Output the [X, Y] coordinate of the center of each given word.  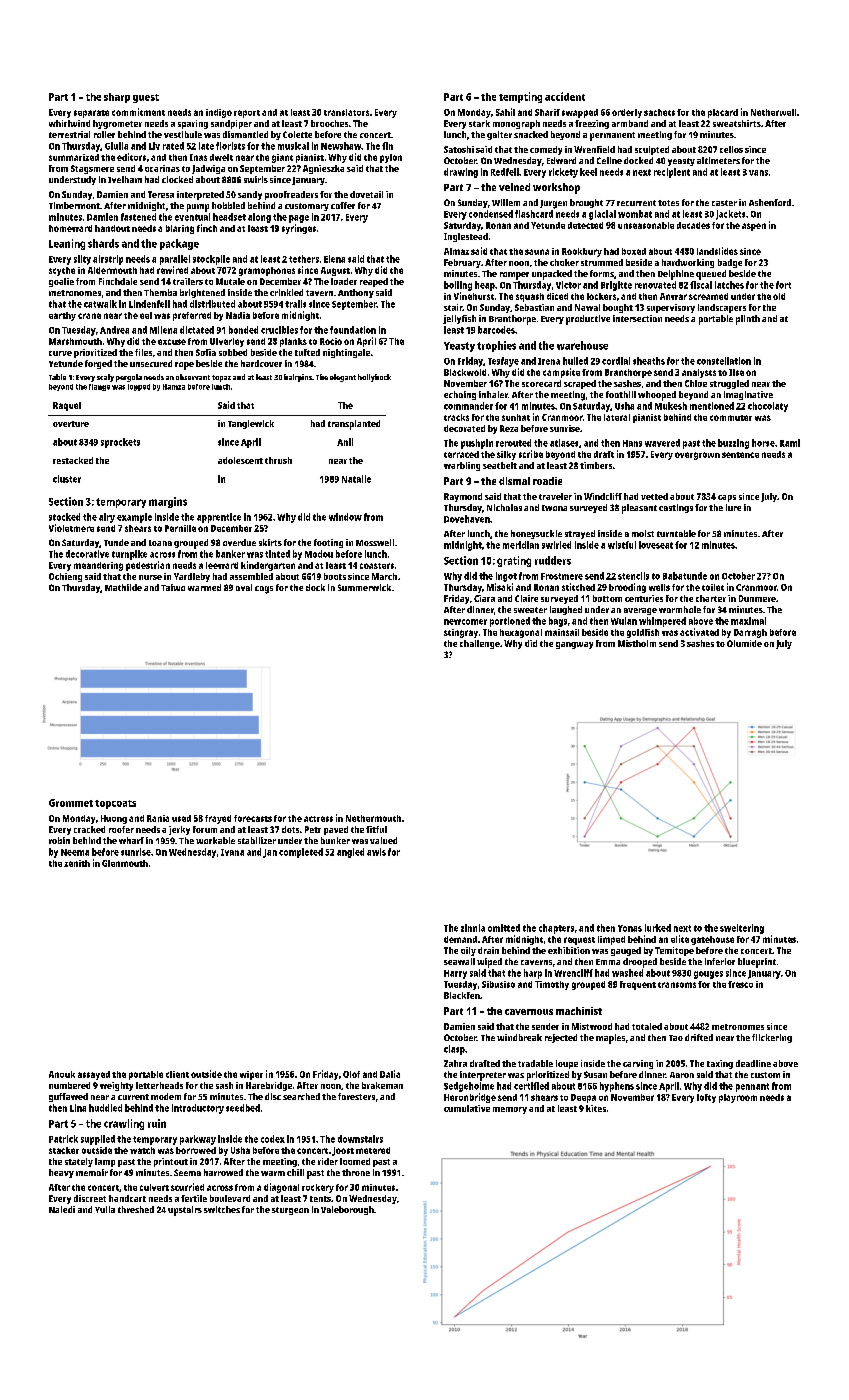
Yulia [105, 1209]
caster [724, 203]
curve [60, 353]
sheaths [649, 361]
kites [596, 1108]
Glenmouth [125, 863]
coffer [343, 205]
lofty [706, 1098]
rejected [561, 1038]
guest [146, 98]
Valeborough [347, 1210]
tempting [520, 97]
